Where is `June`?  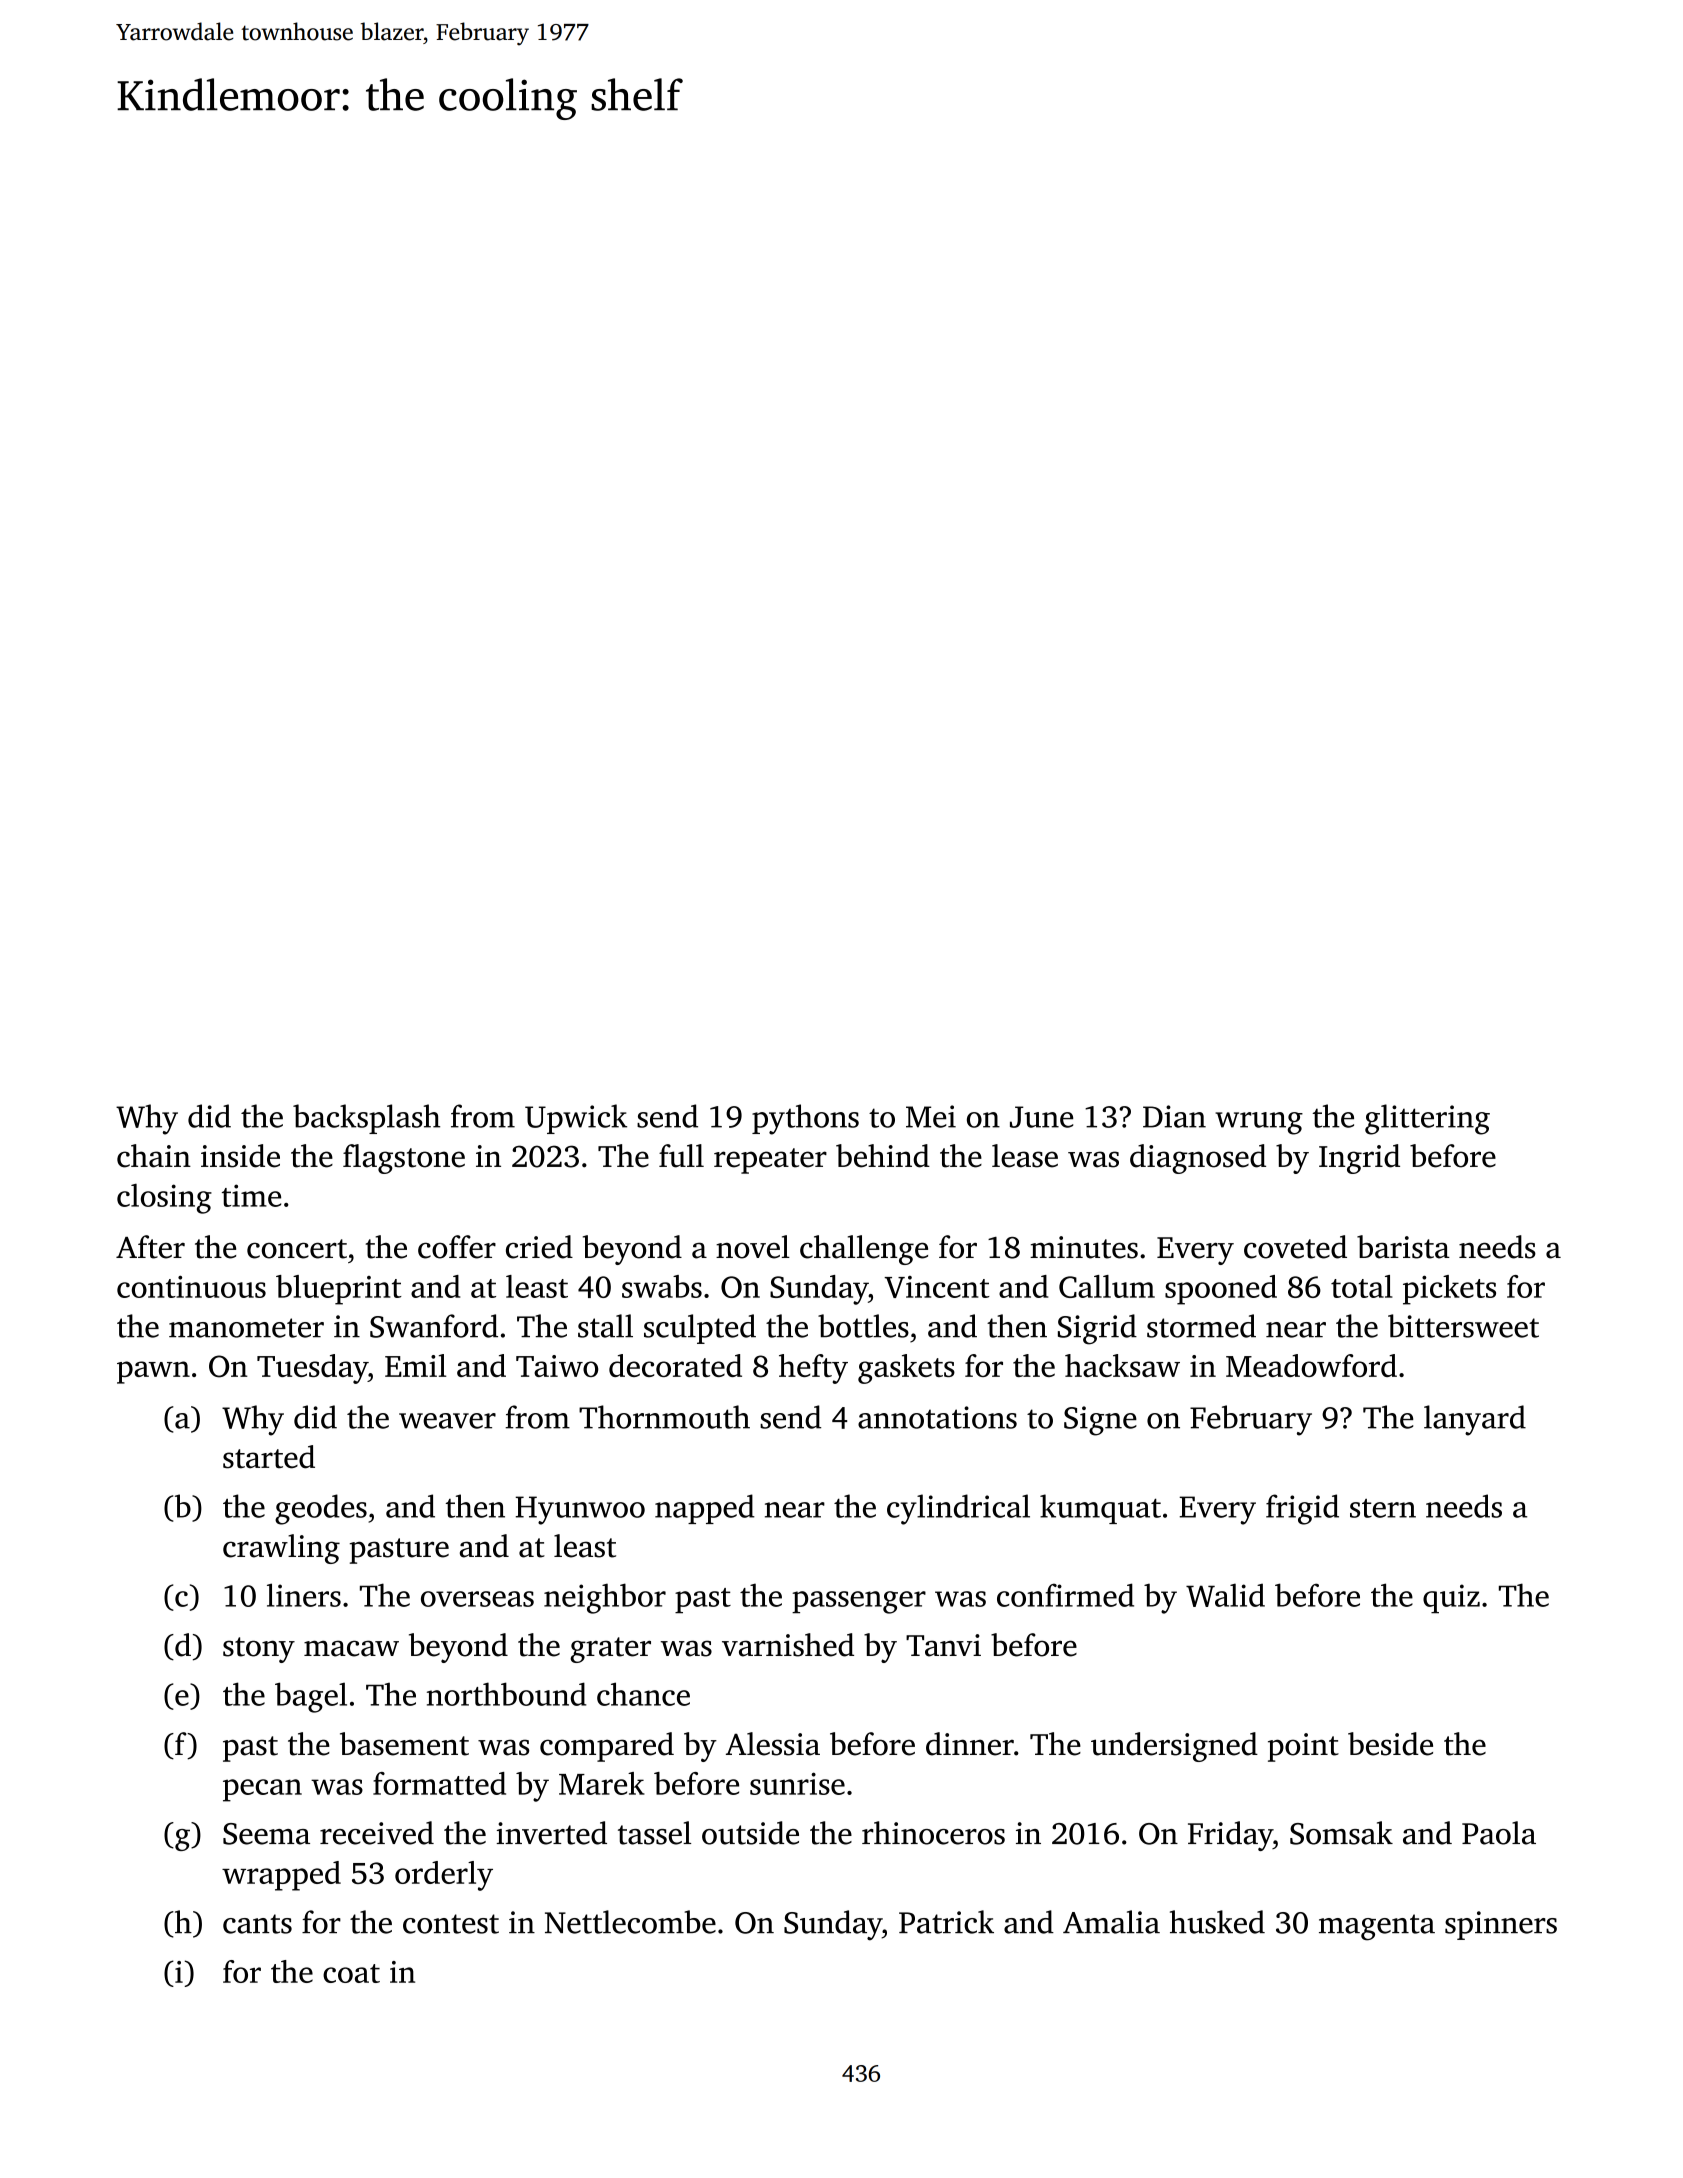
June is located at coordinates (1041, 1117).
